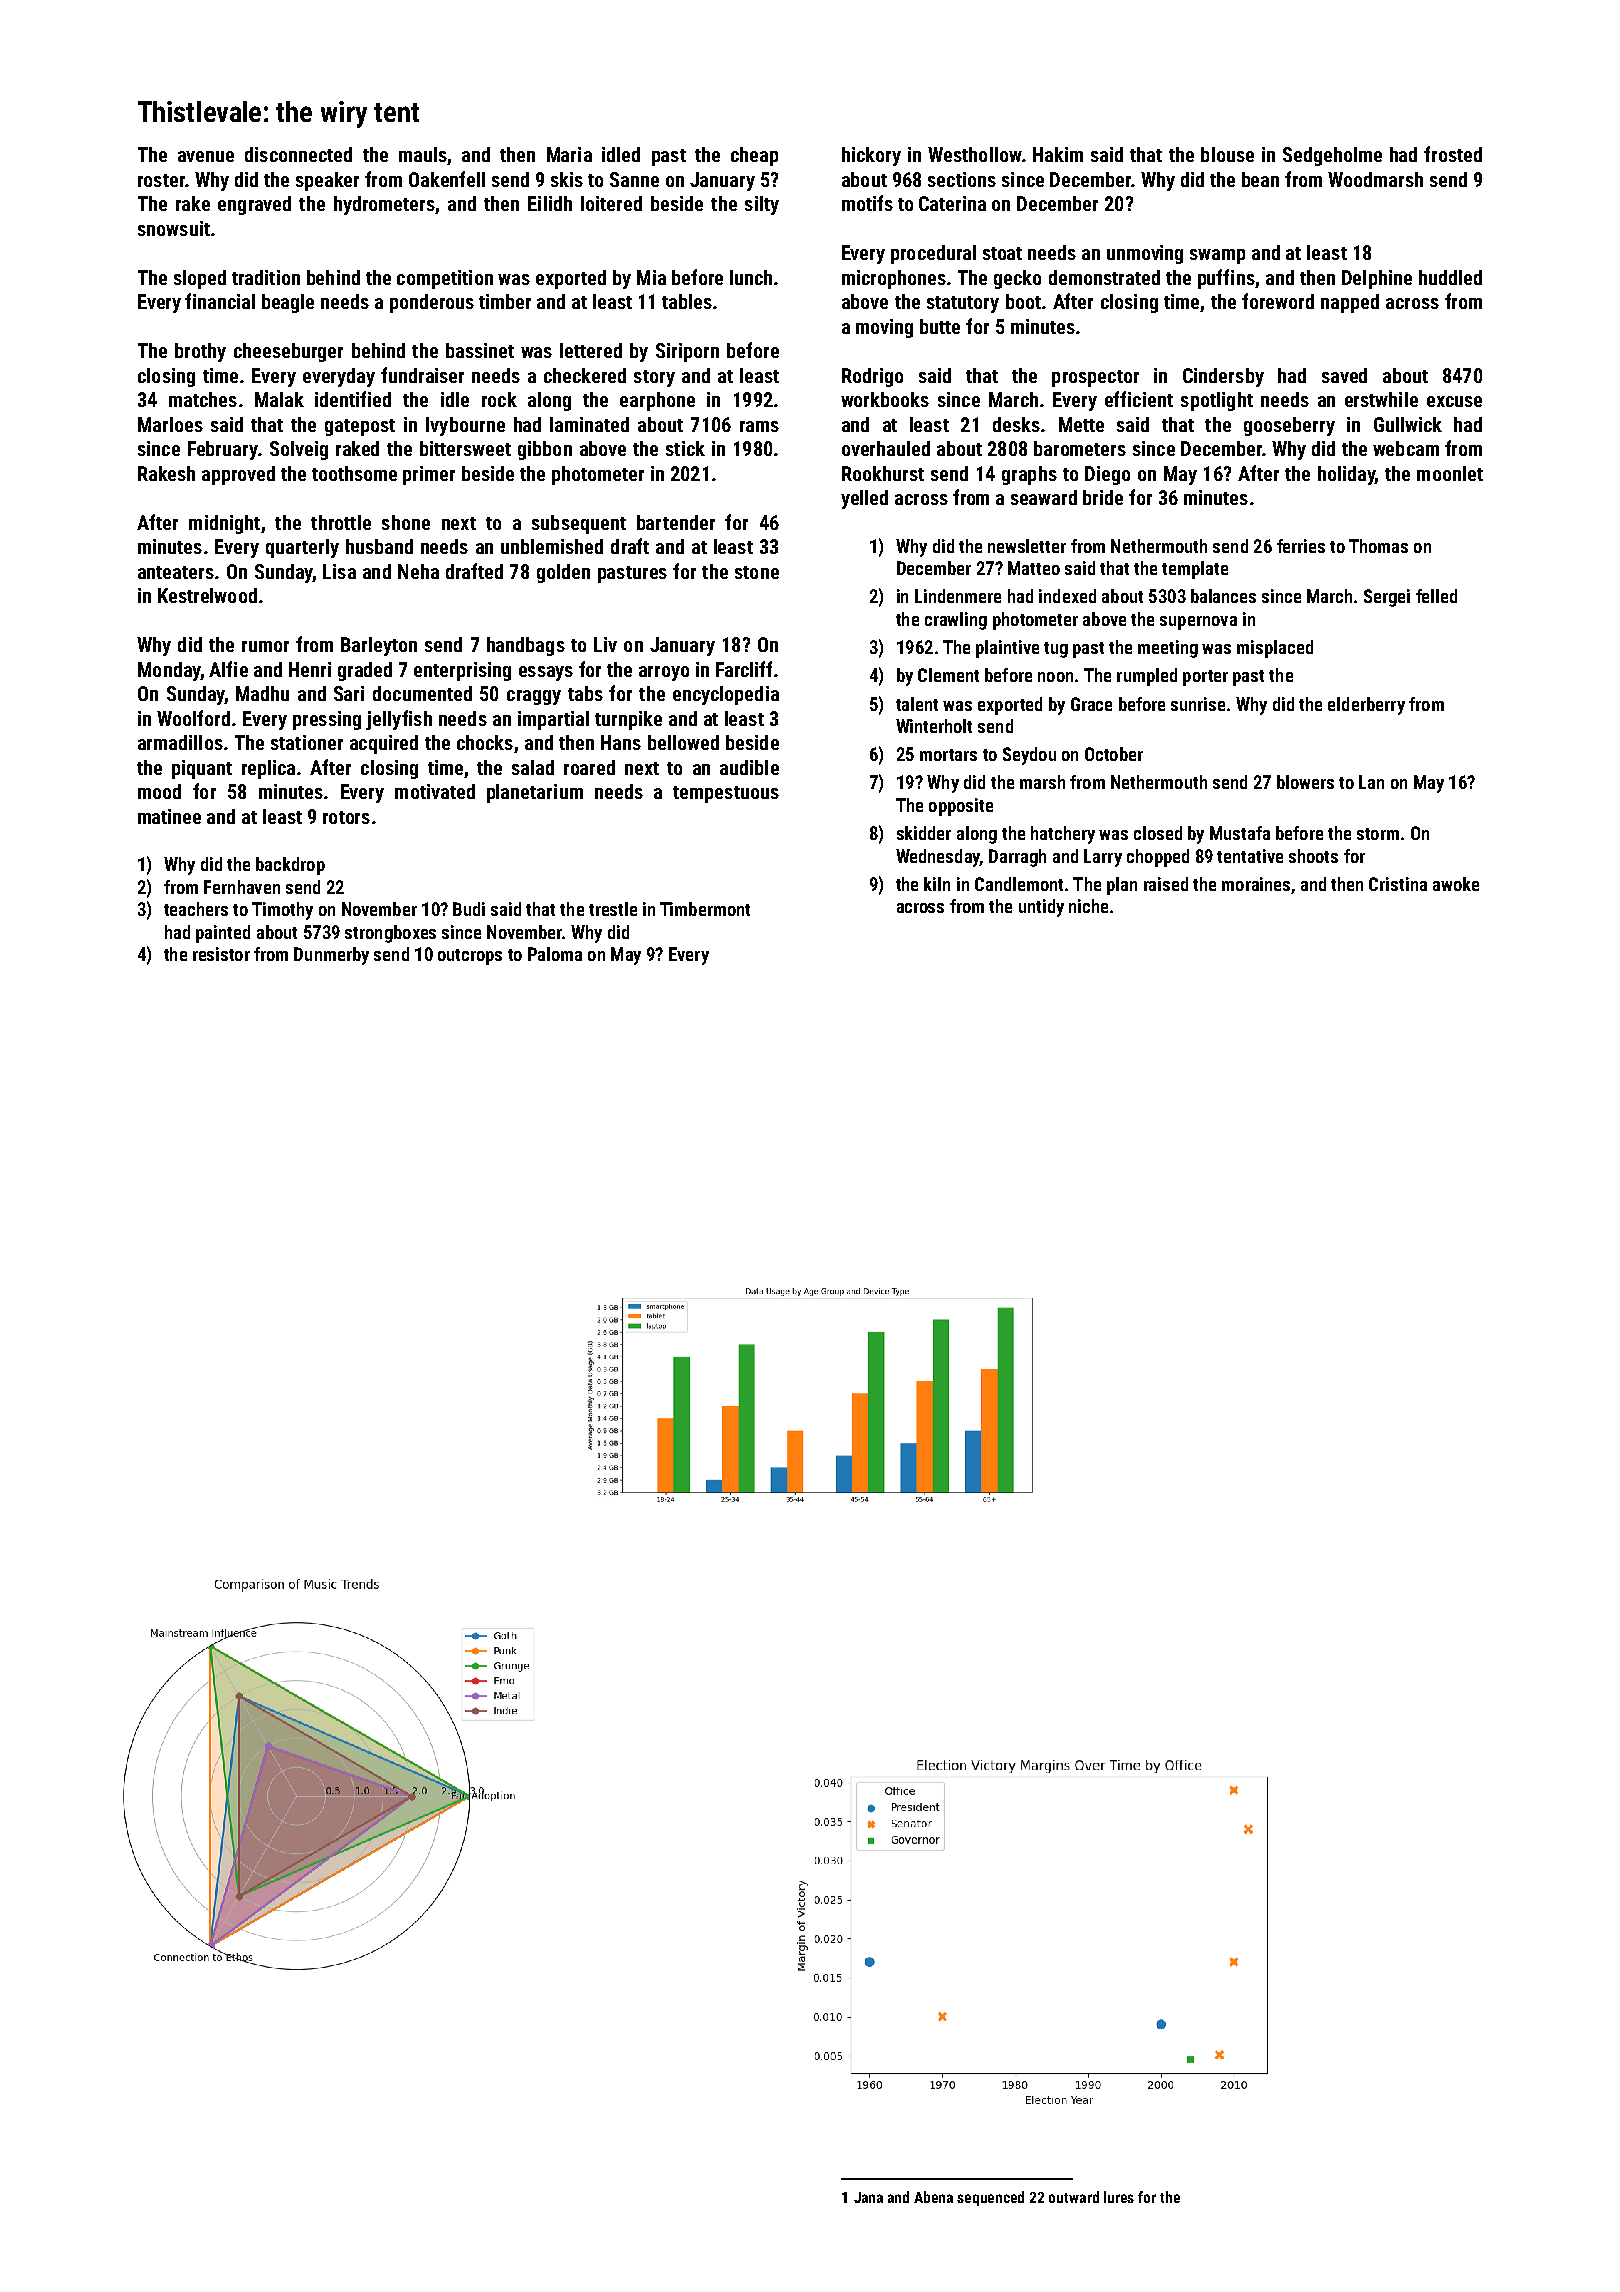 This page has width=1620, height=2292. What do you see at coordinates (589, 767) in the page?
I see `roared` at bounding box center [589, 767].
